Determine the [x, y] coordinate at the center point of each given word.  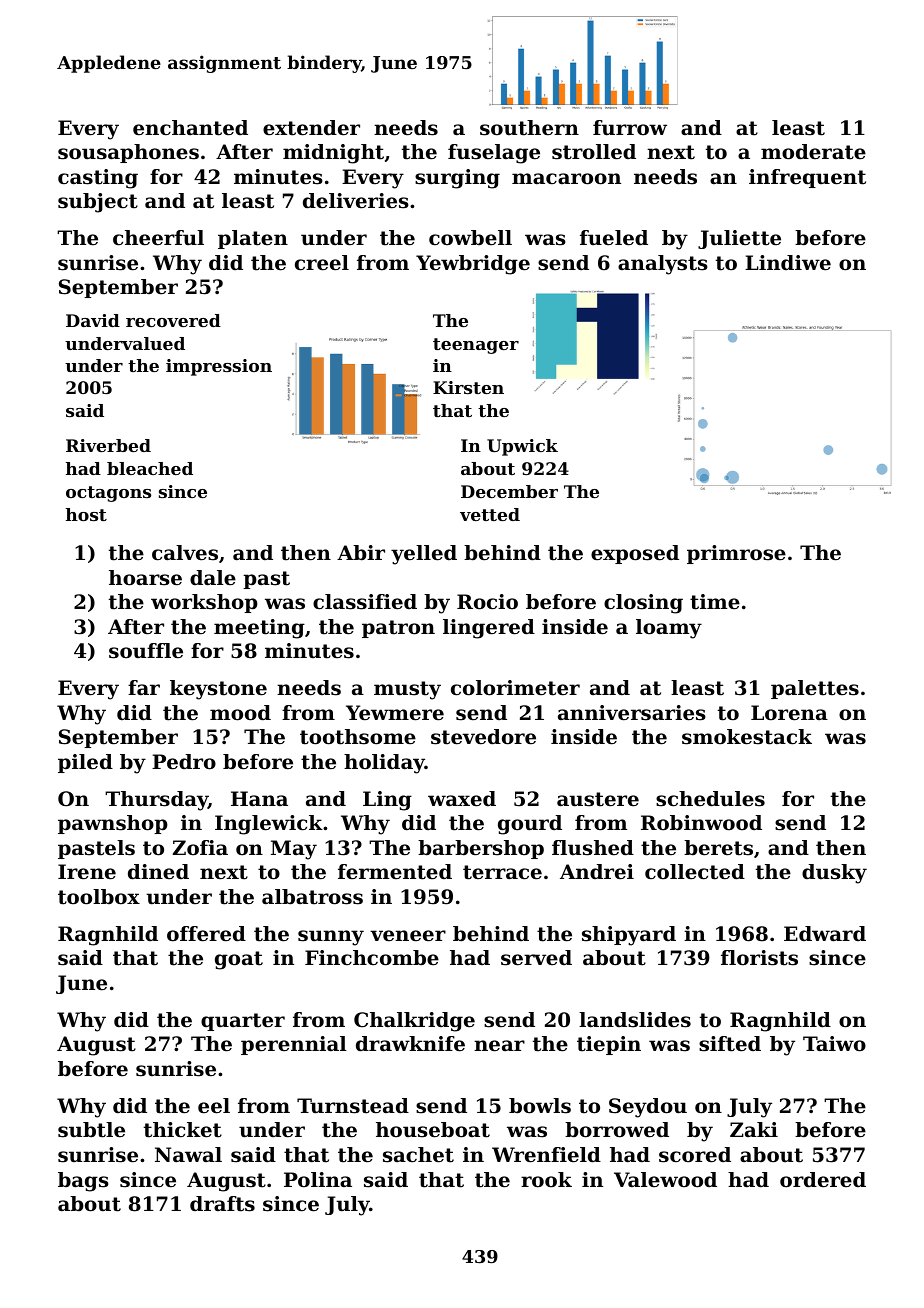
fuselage [494, 154]
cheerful [158, 238]
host [86, 514]
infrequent [807, 178]
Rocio [487, 602]
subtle [91, 1130]
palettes [815, 689]
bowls [540, 1106]
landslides [635, 1020]
